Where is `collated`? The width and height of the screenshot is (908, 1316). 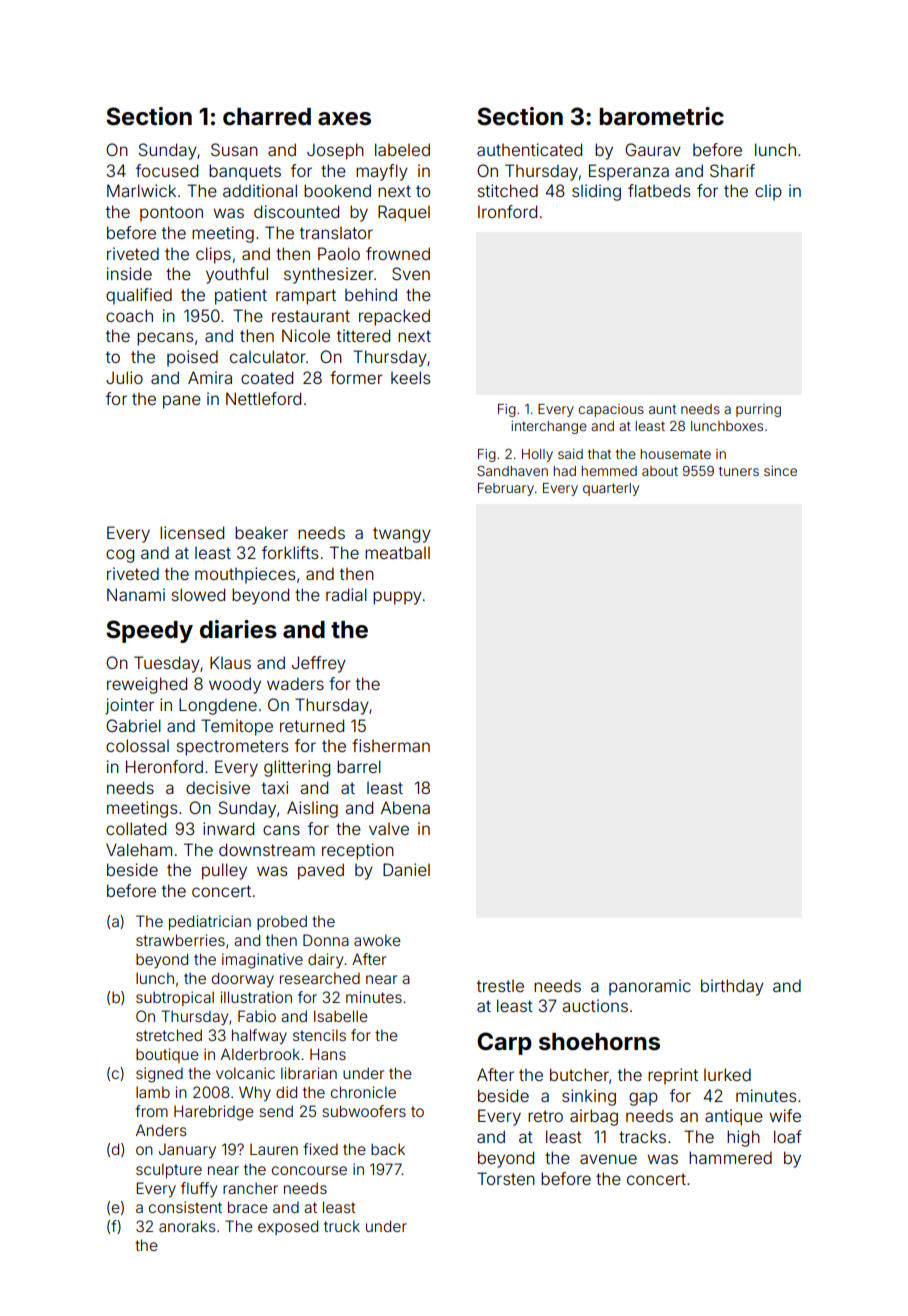
collated is located at coordinates (136, 828).
